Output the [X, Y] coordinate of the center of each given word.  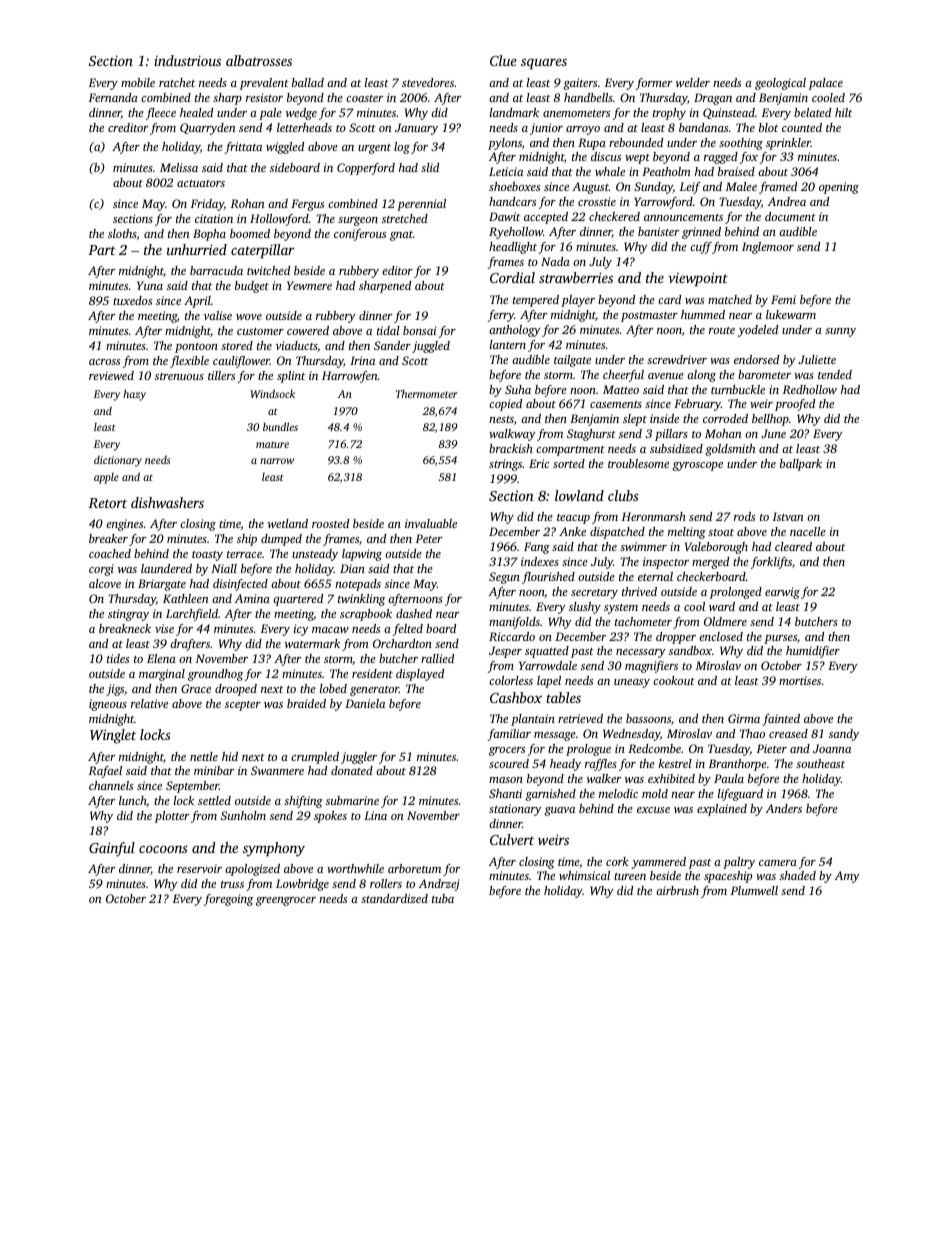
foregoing [228, 900]
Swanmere [277, 770]
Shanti [505, 793]
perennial [421, 205]
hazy [134, 395]
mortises [800, 680]
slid [430, 167]
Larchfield [192, 615]
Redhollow [810, 389]
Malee [741, 186]
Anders [784, 808]
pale [270, 114]
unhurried [197, 249]
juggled [431, 347]
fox [749, 158]
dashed [414, 613]
